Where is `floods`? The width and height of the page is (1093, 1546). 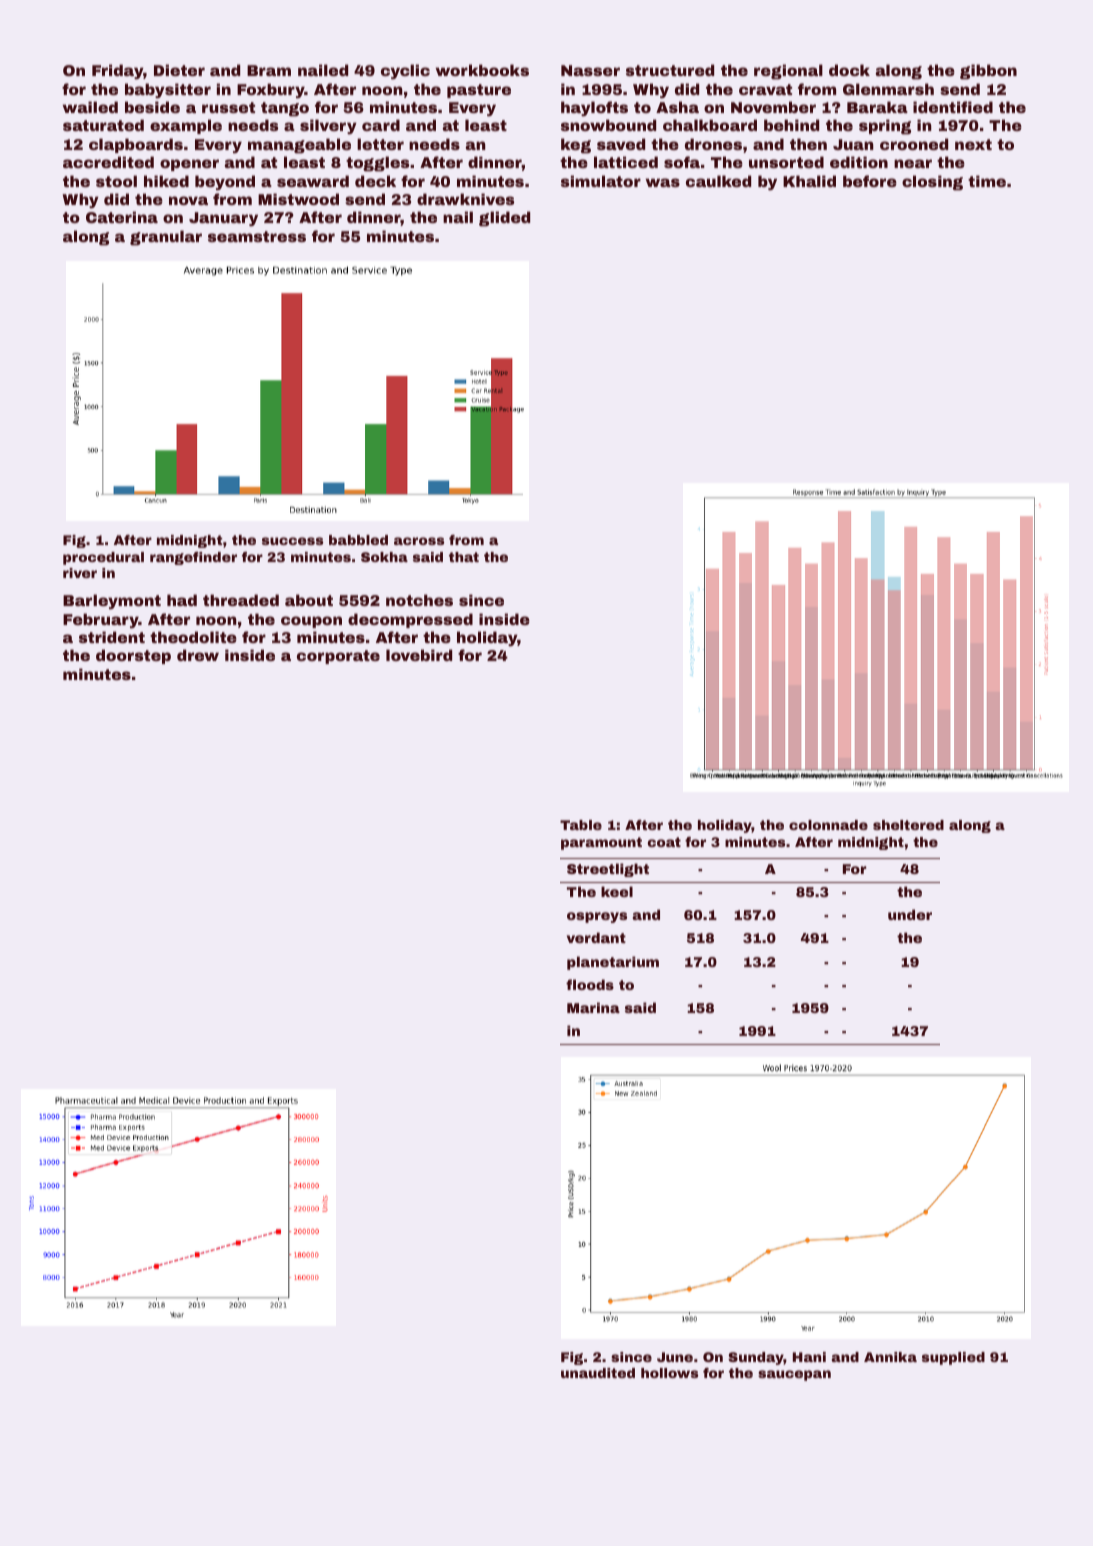 floods is located at coordinates (590, 984).
